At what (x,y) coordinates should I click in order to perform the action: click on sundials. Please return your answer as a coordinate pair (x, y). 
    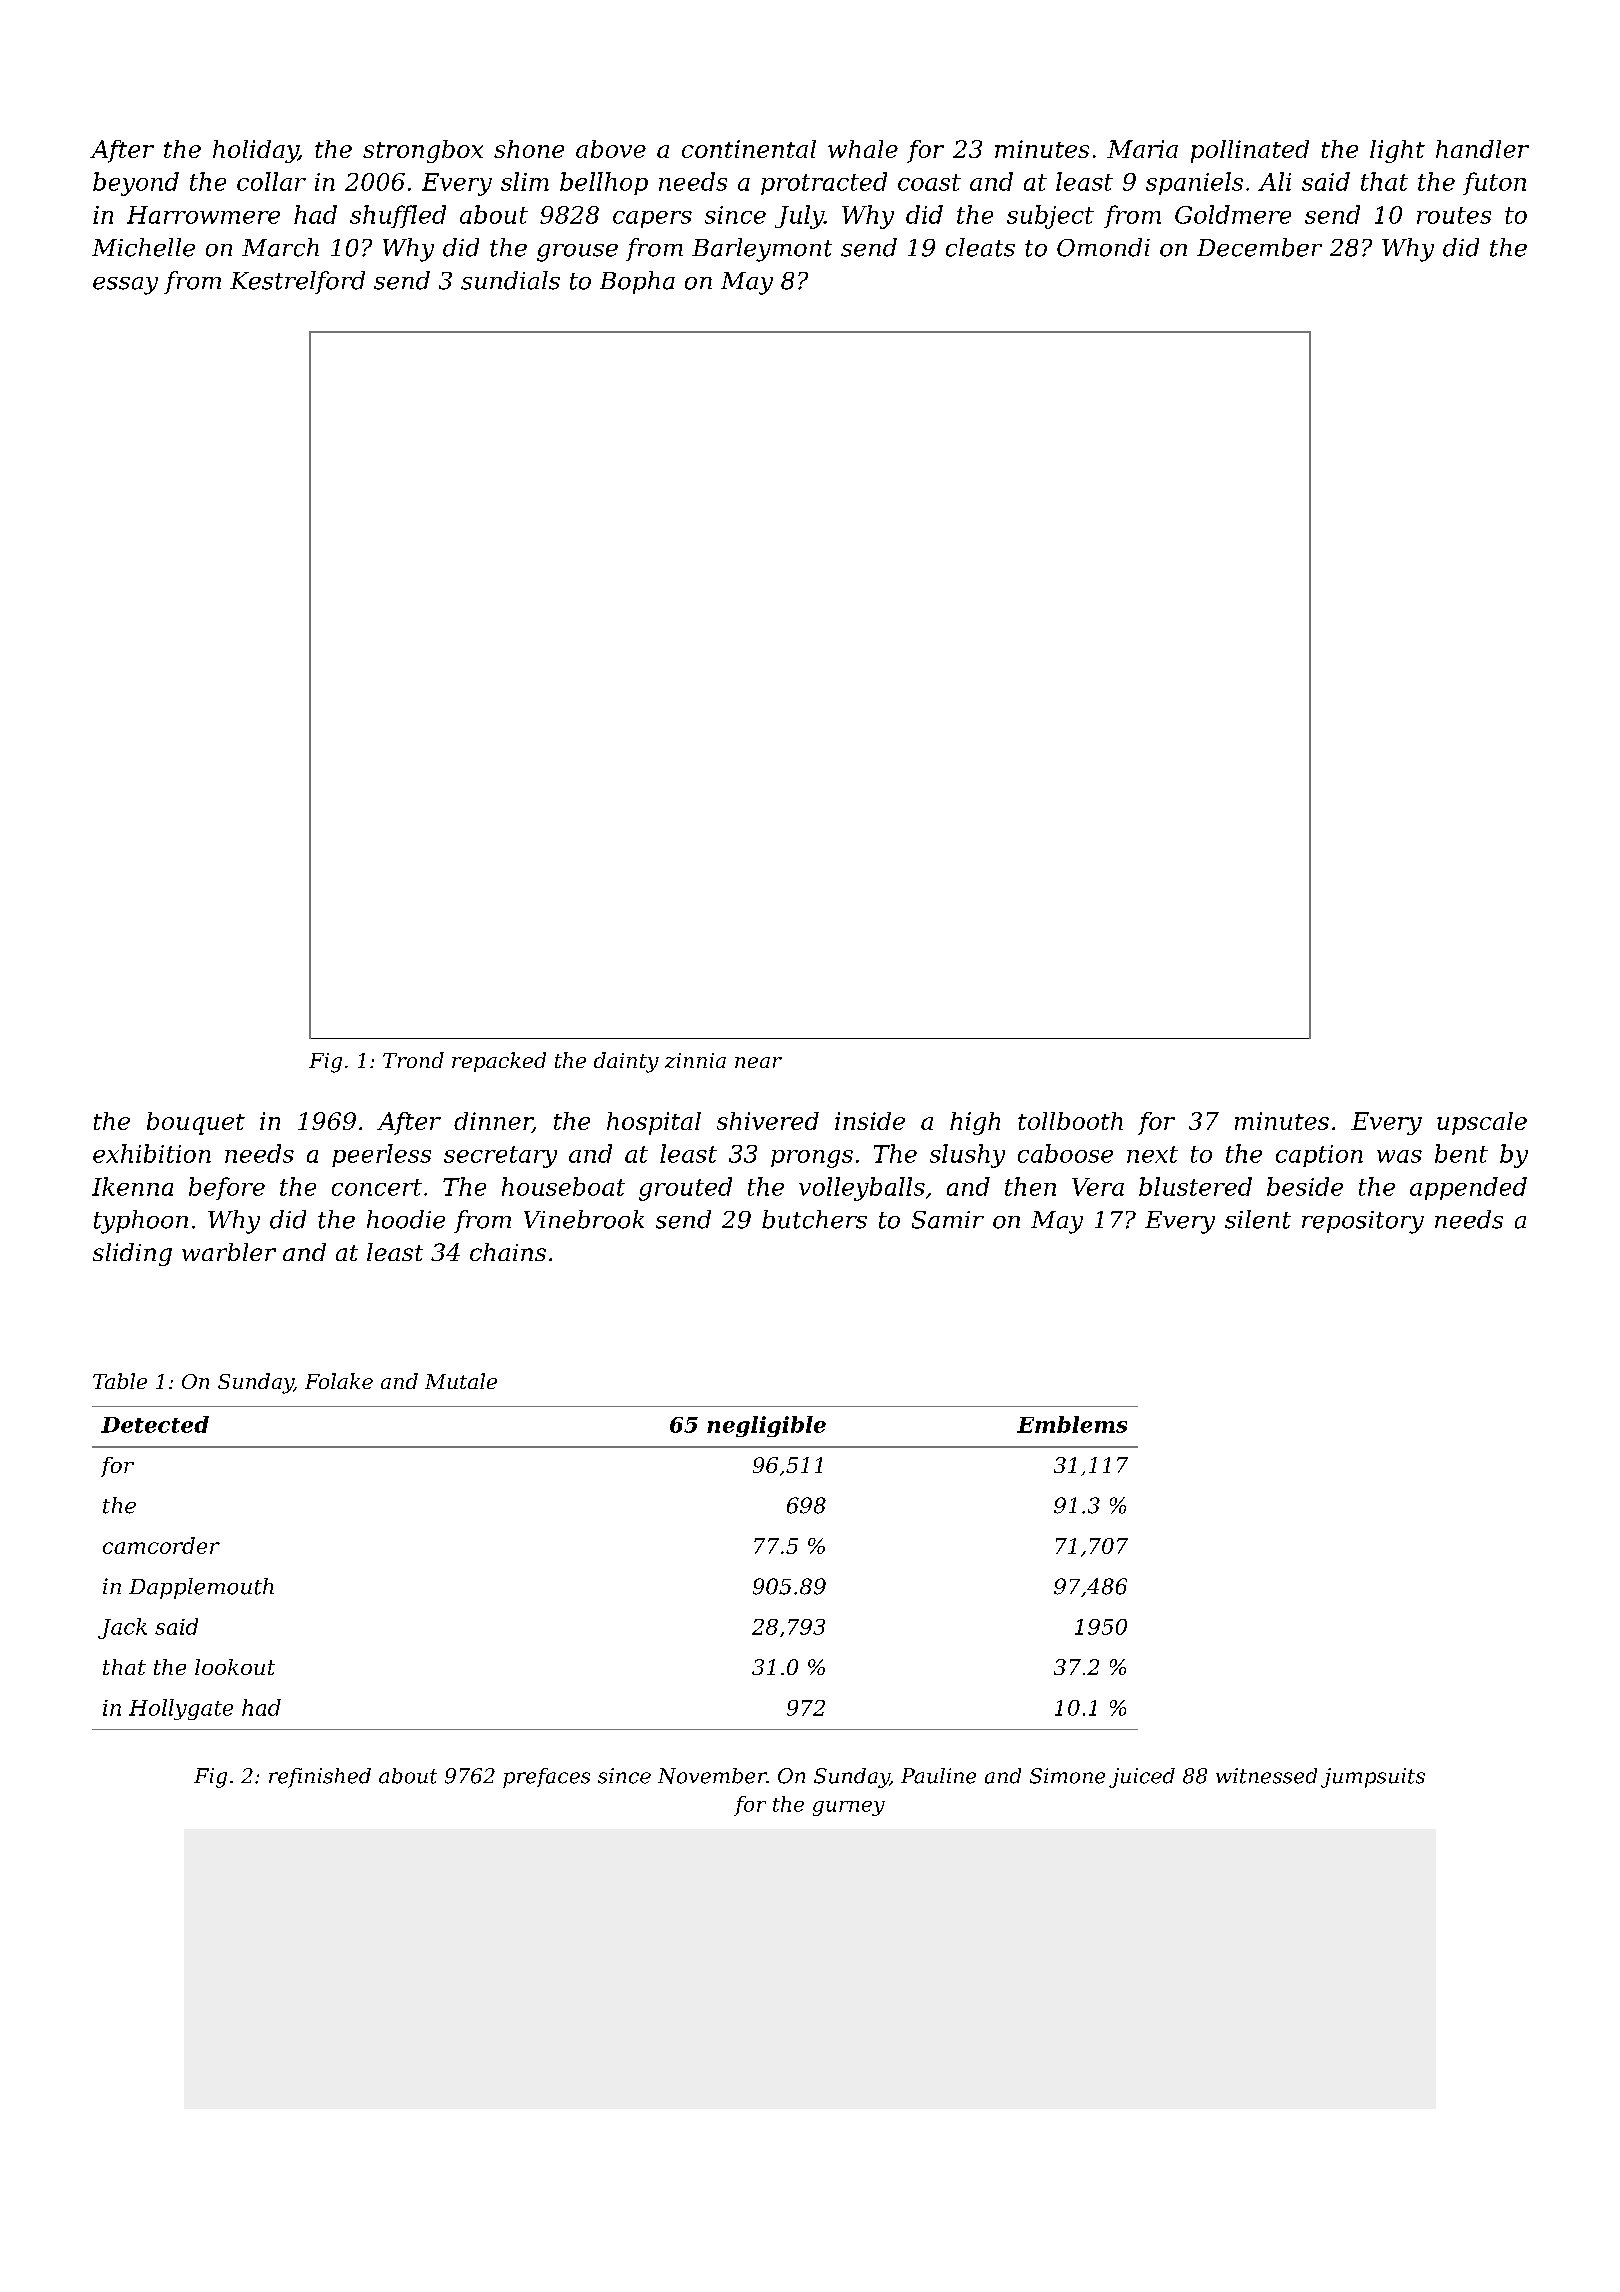
    Looking at the image, I should click on (510, 280).
